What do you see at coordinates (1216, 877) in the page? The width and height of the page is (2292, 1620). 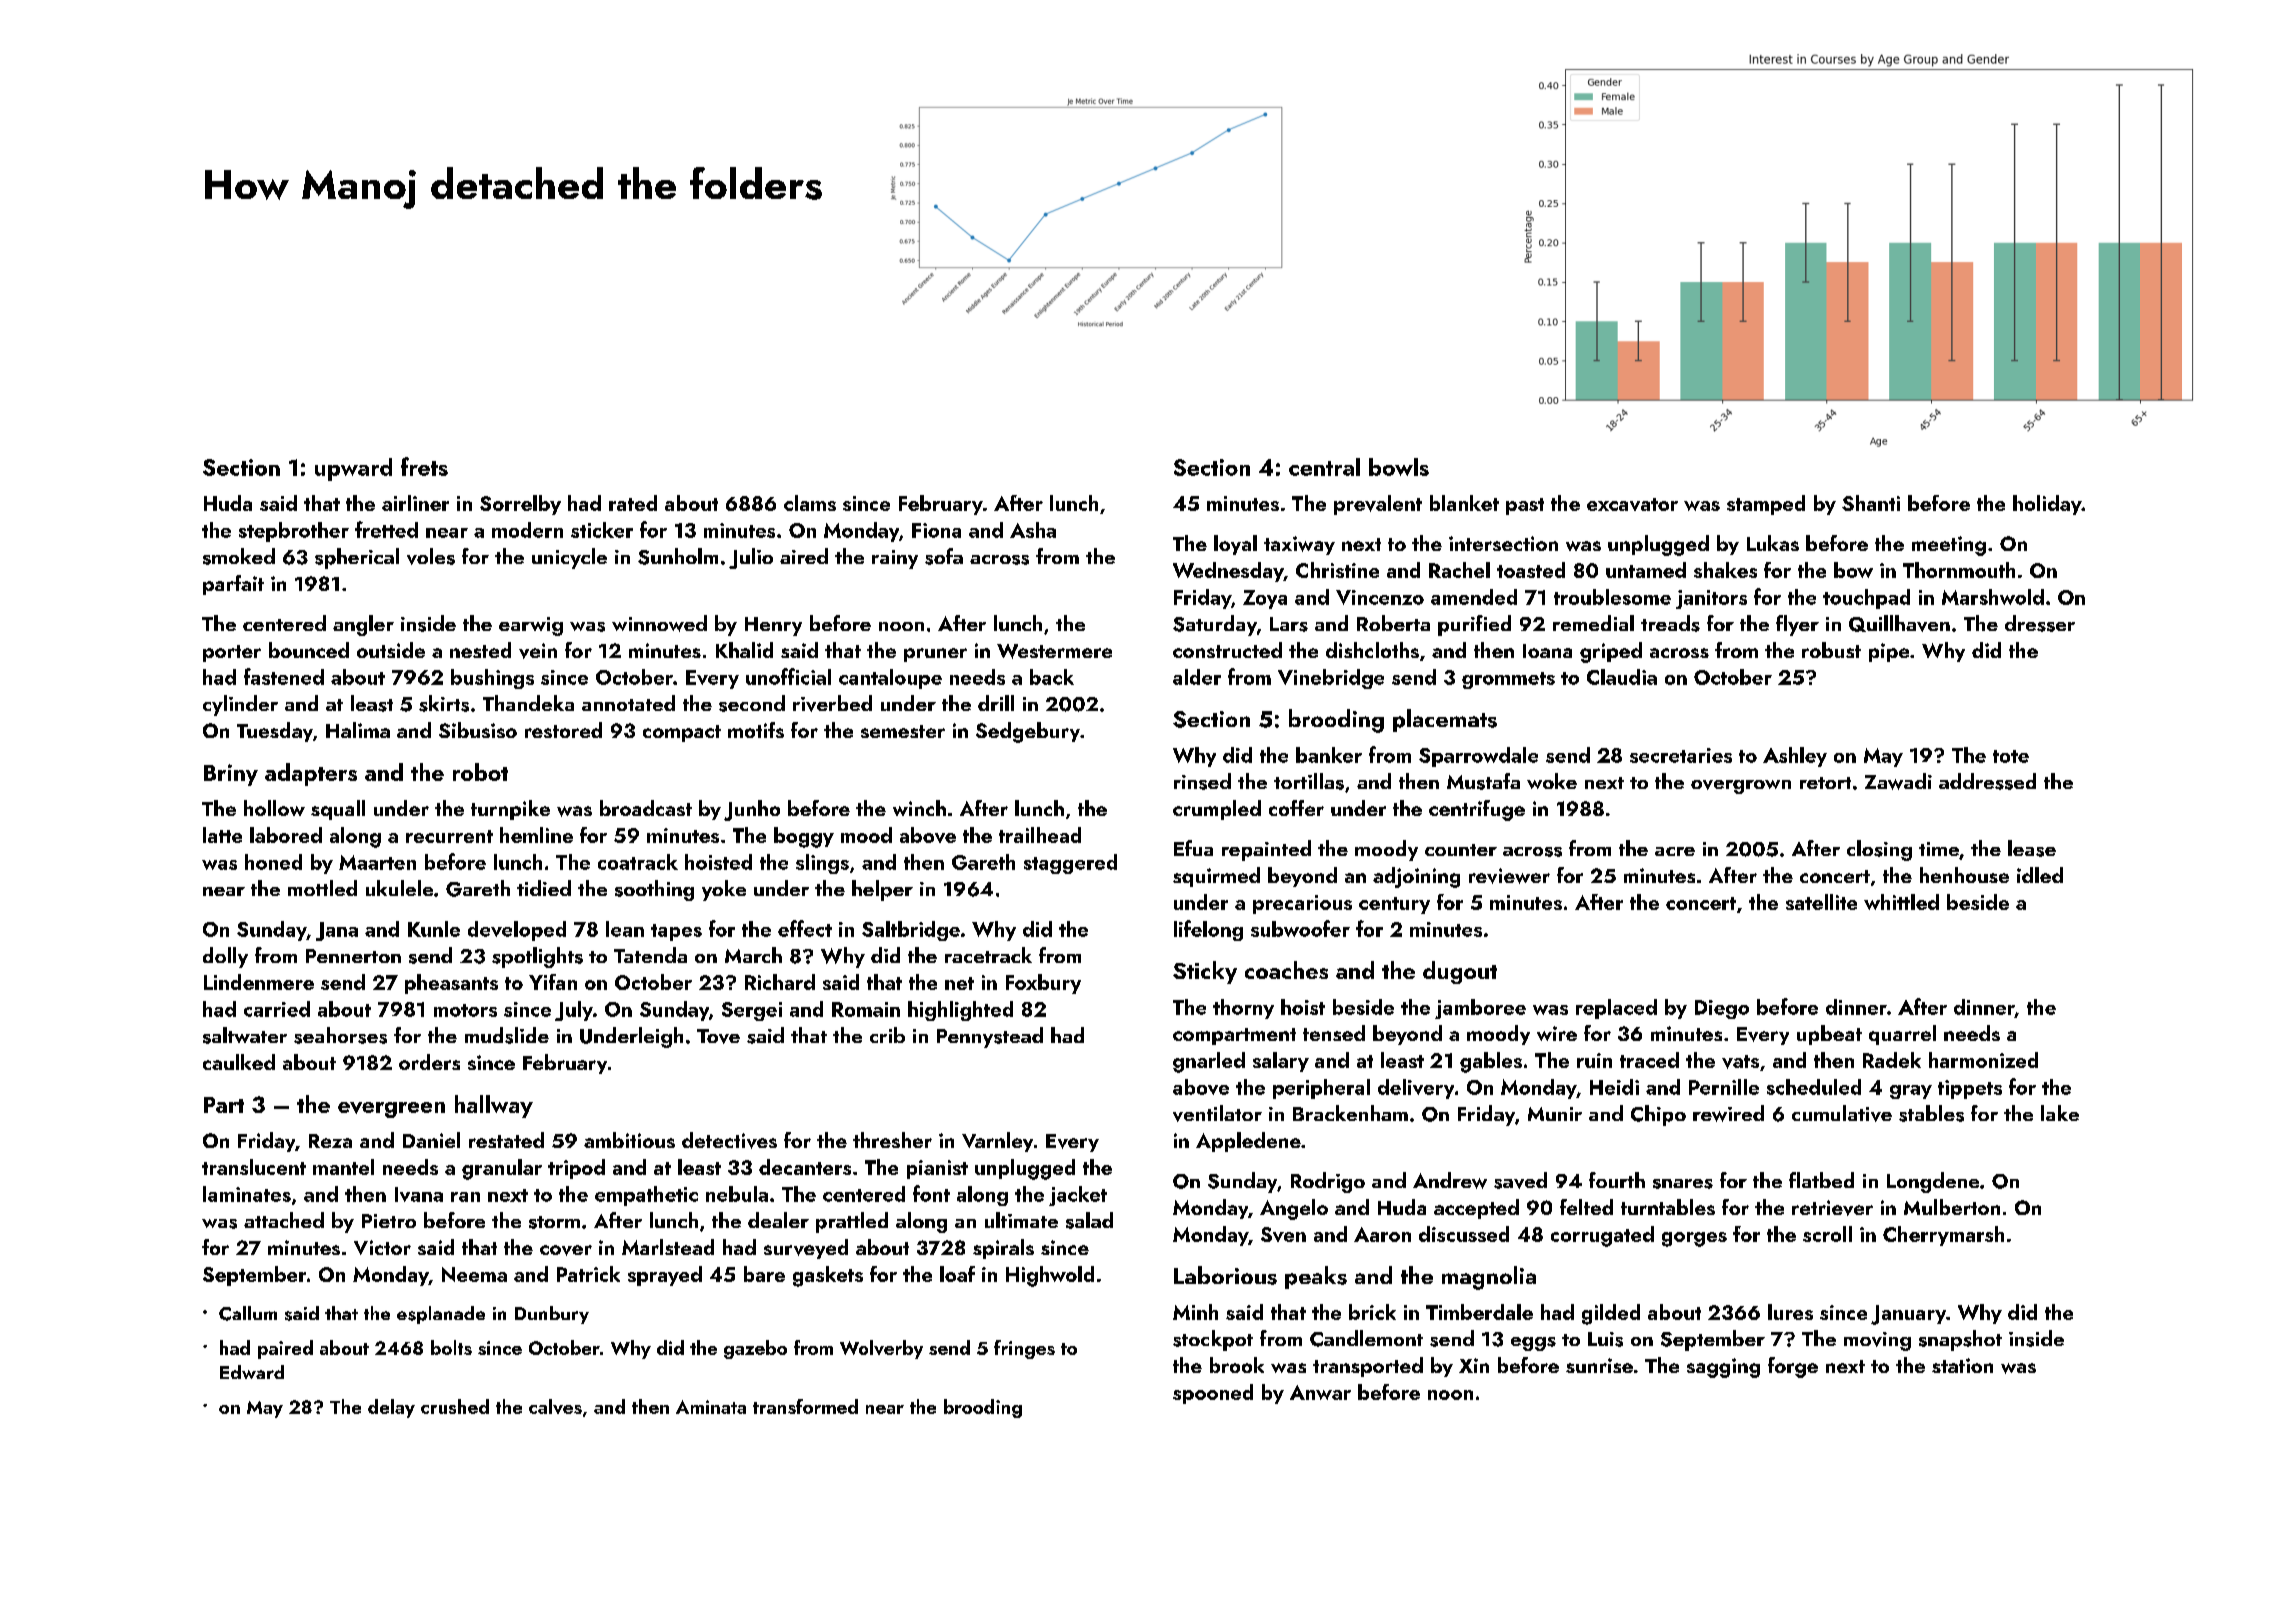 I see `squirmed` at bounding box center [1216, 877].
